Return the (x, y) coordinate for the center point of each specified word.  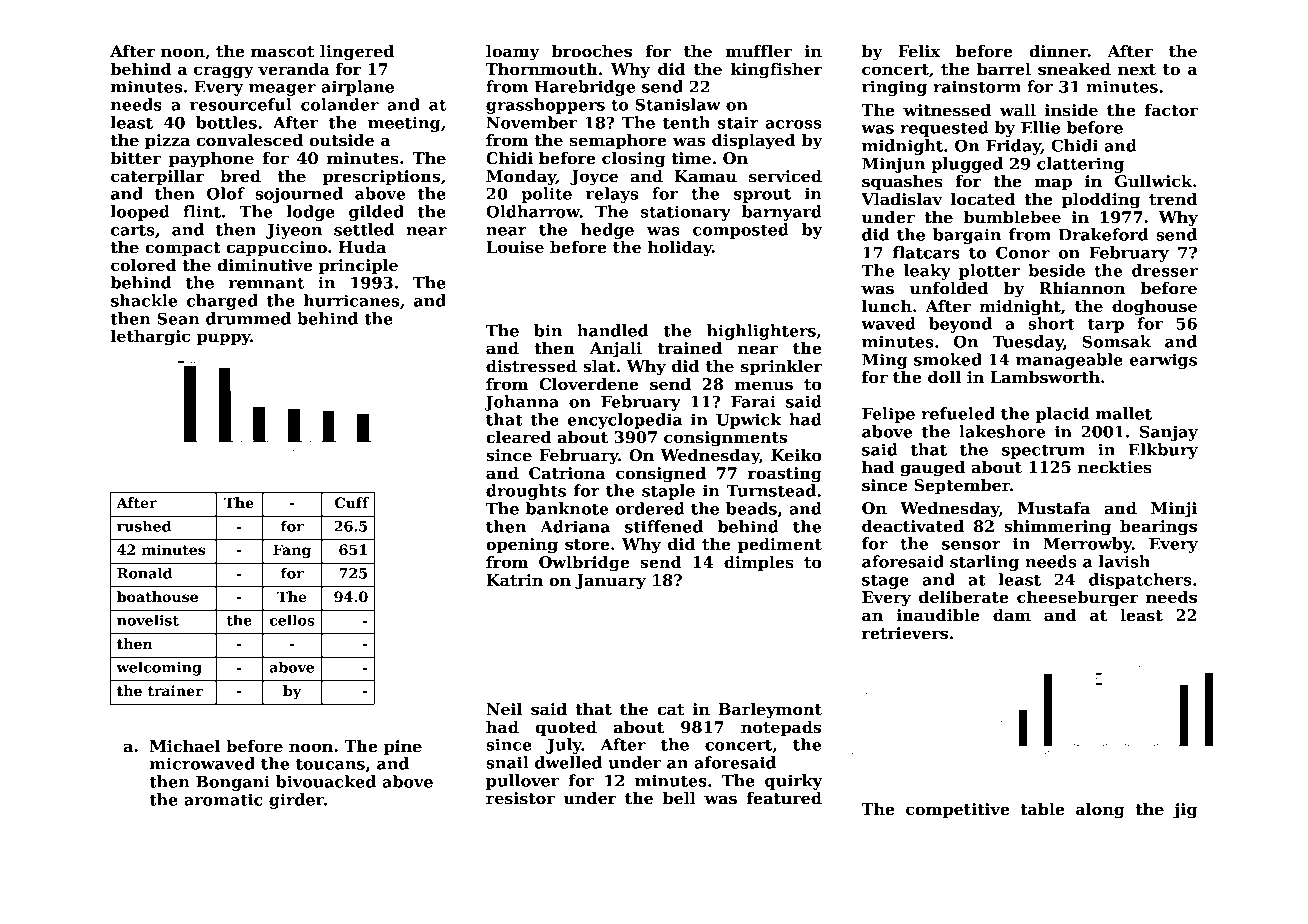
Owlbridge (584, 564)
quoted (566, 729)
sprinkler (781, 368)
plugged (967, 165)
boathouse (157, 596)
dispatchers (1140, 581)
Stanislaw (678, 104)
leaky (927, 272)
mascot (282, 52)
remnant (266, 283)
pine (403, 748)
